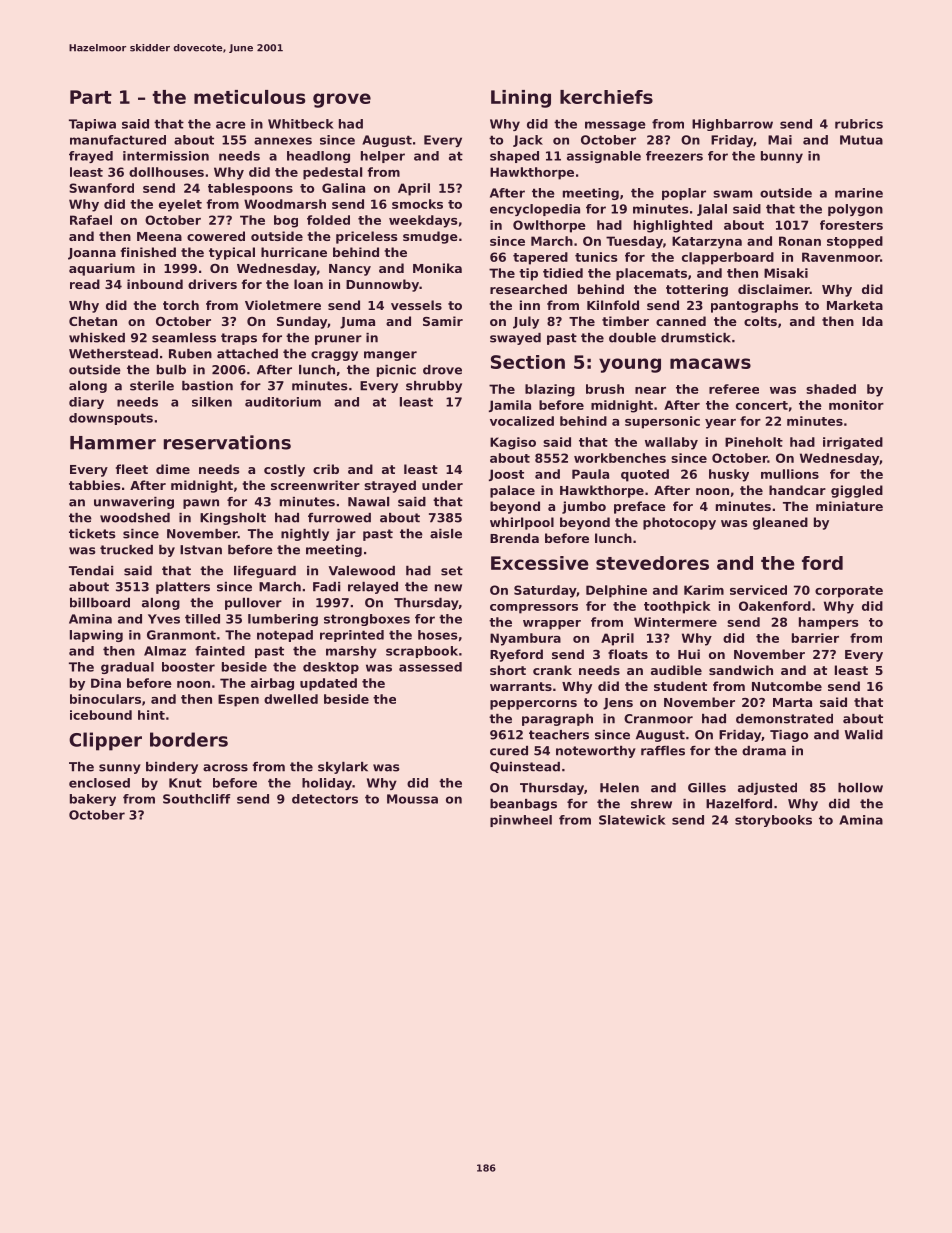 The image size is (952, 1233). I want to click on Walid, so click(864, 735).
